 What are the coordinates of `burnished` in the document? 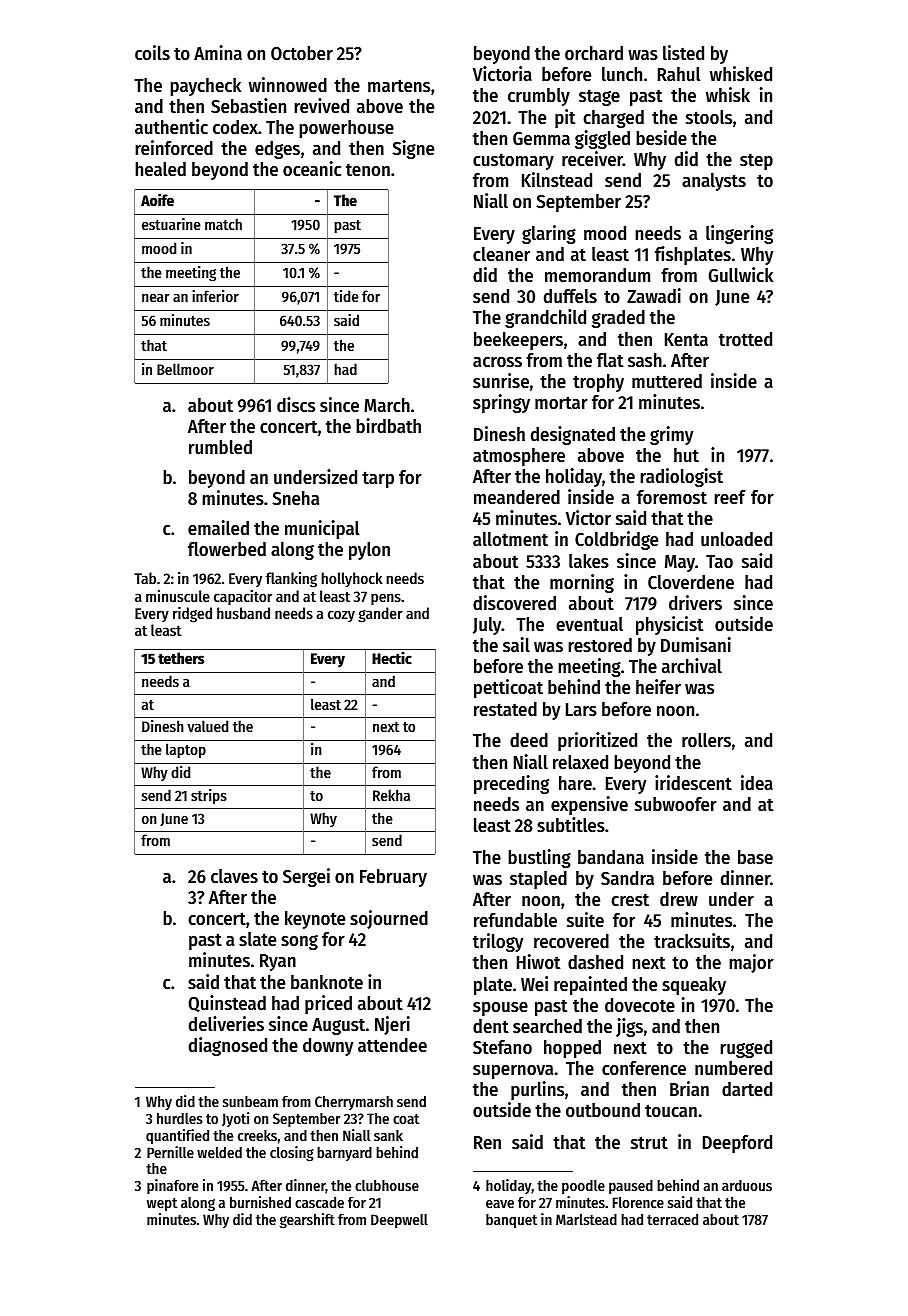 It's located at (260, 1202).
